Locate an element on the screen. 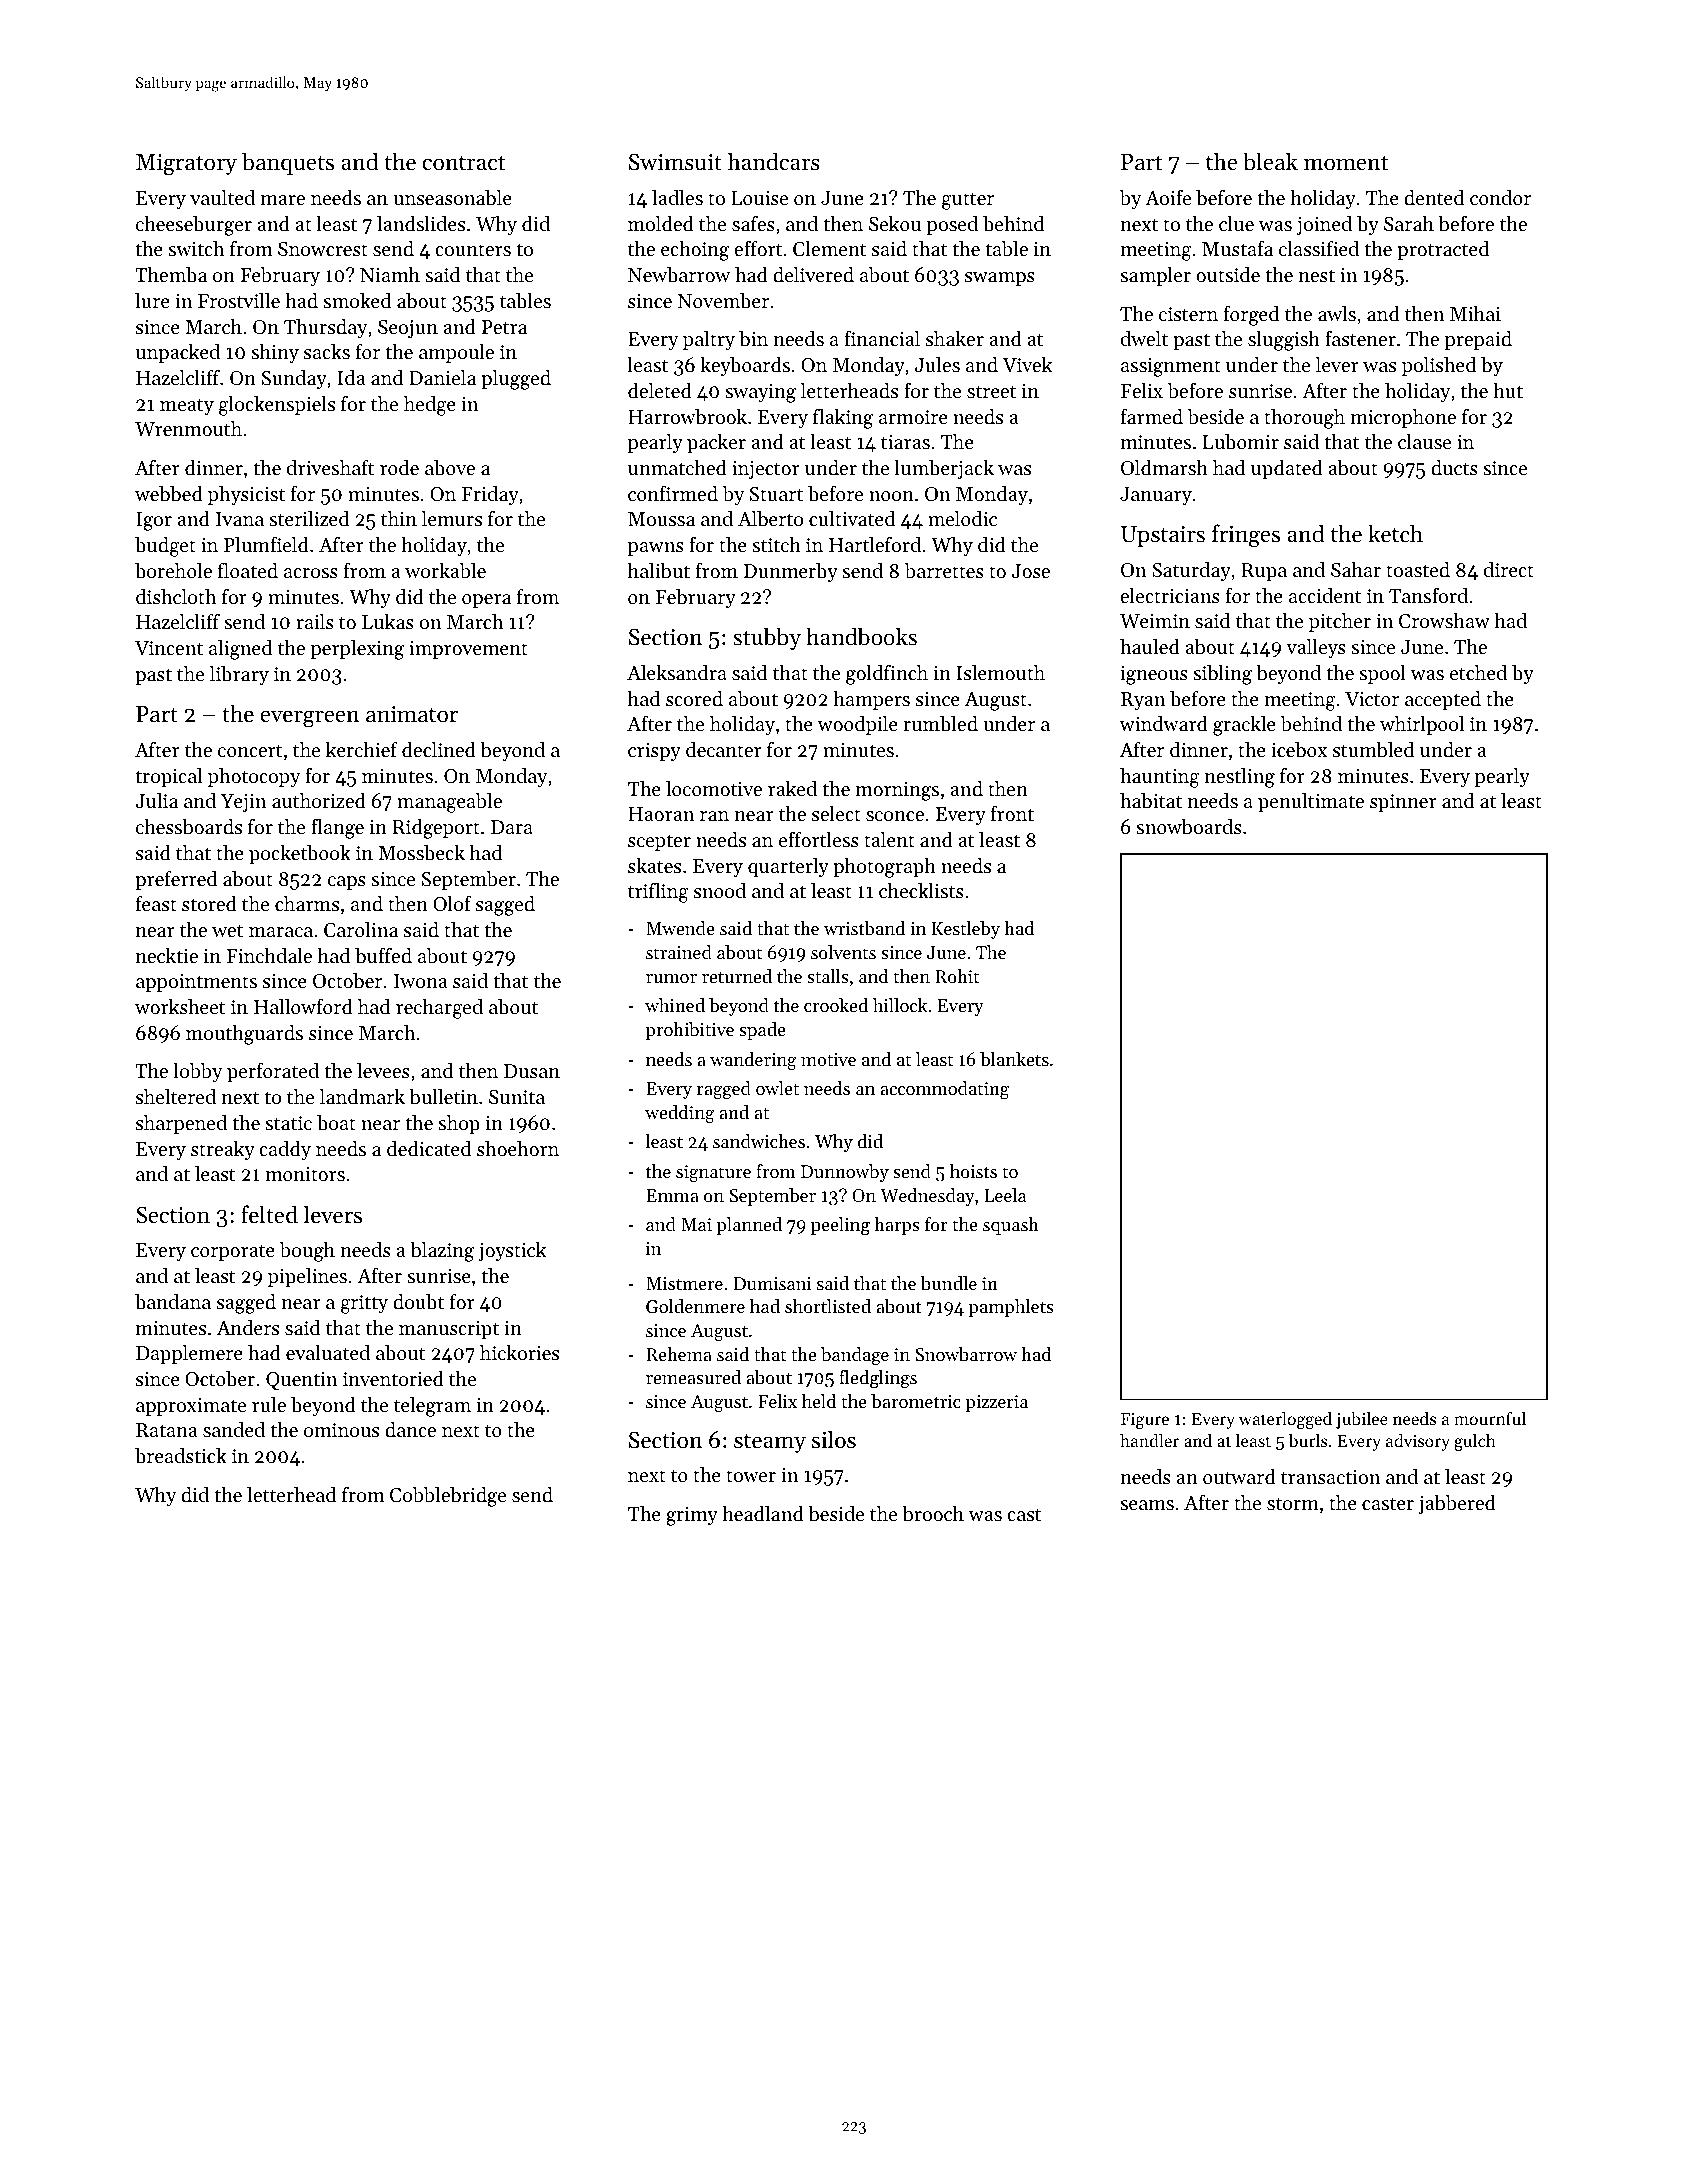  gulch is located at coordinates (1475, 1442).
